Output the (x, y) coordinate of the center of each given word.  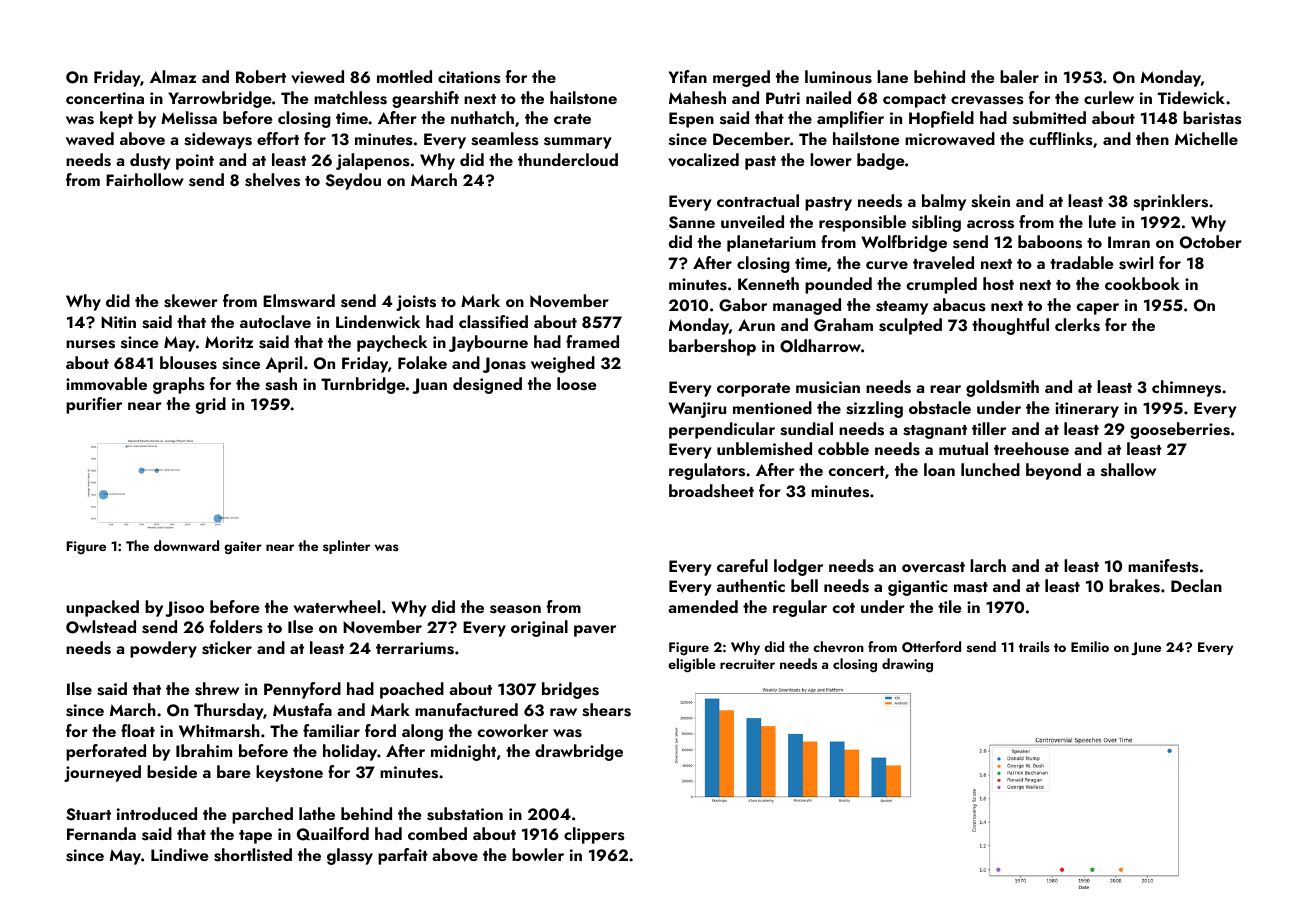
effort (278, 138)
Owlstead (101, 627)
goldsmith (1002, 388)
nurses (90, 344)
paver (595, 631)
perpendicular (722, 430)
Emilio (1090, 646)
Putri (783, 98)
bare (233, 771)
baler (1019, 76)
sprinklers (1170, 202)
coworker (513, 730)
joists (416, 303)
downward (186, 545)
